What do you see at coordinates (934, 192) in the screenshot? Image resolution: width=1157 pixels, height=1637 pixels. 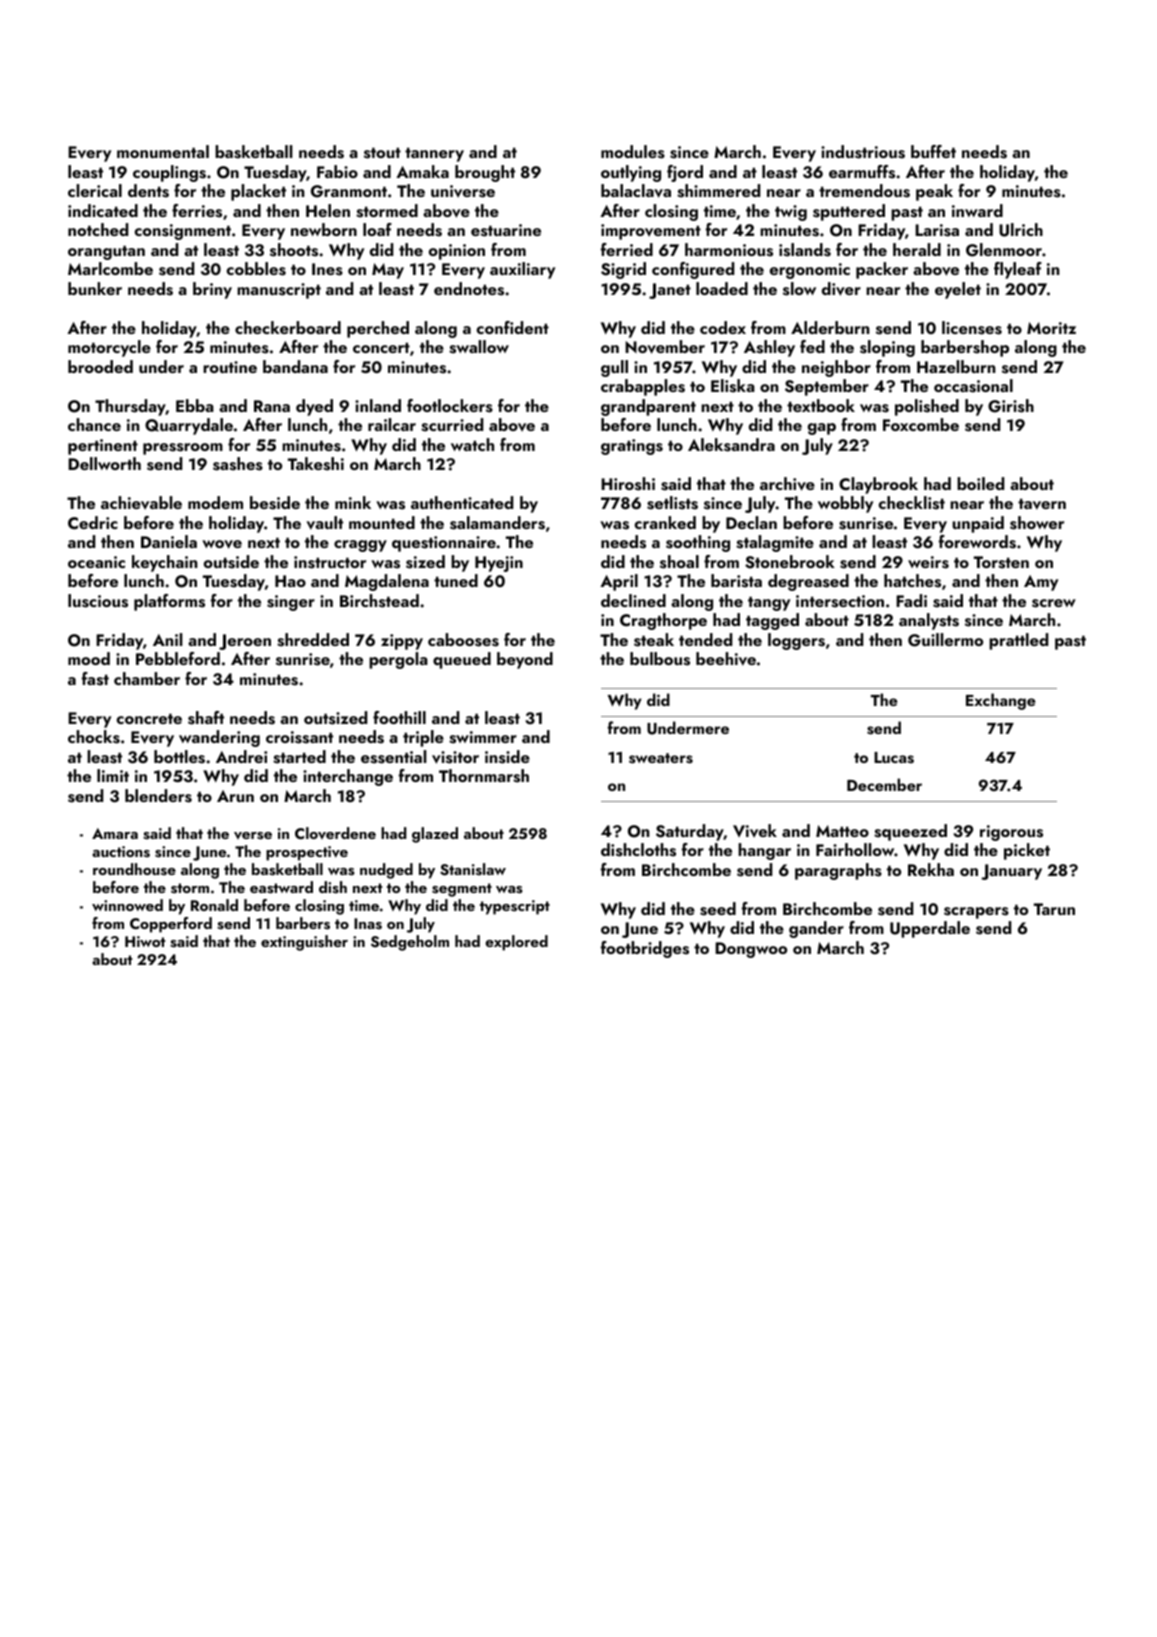 I see `peak` at bounding box center [934, 192].
